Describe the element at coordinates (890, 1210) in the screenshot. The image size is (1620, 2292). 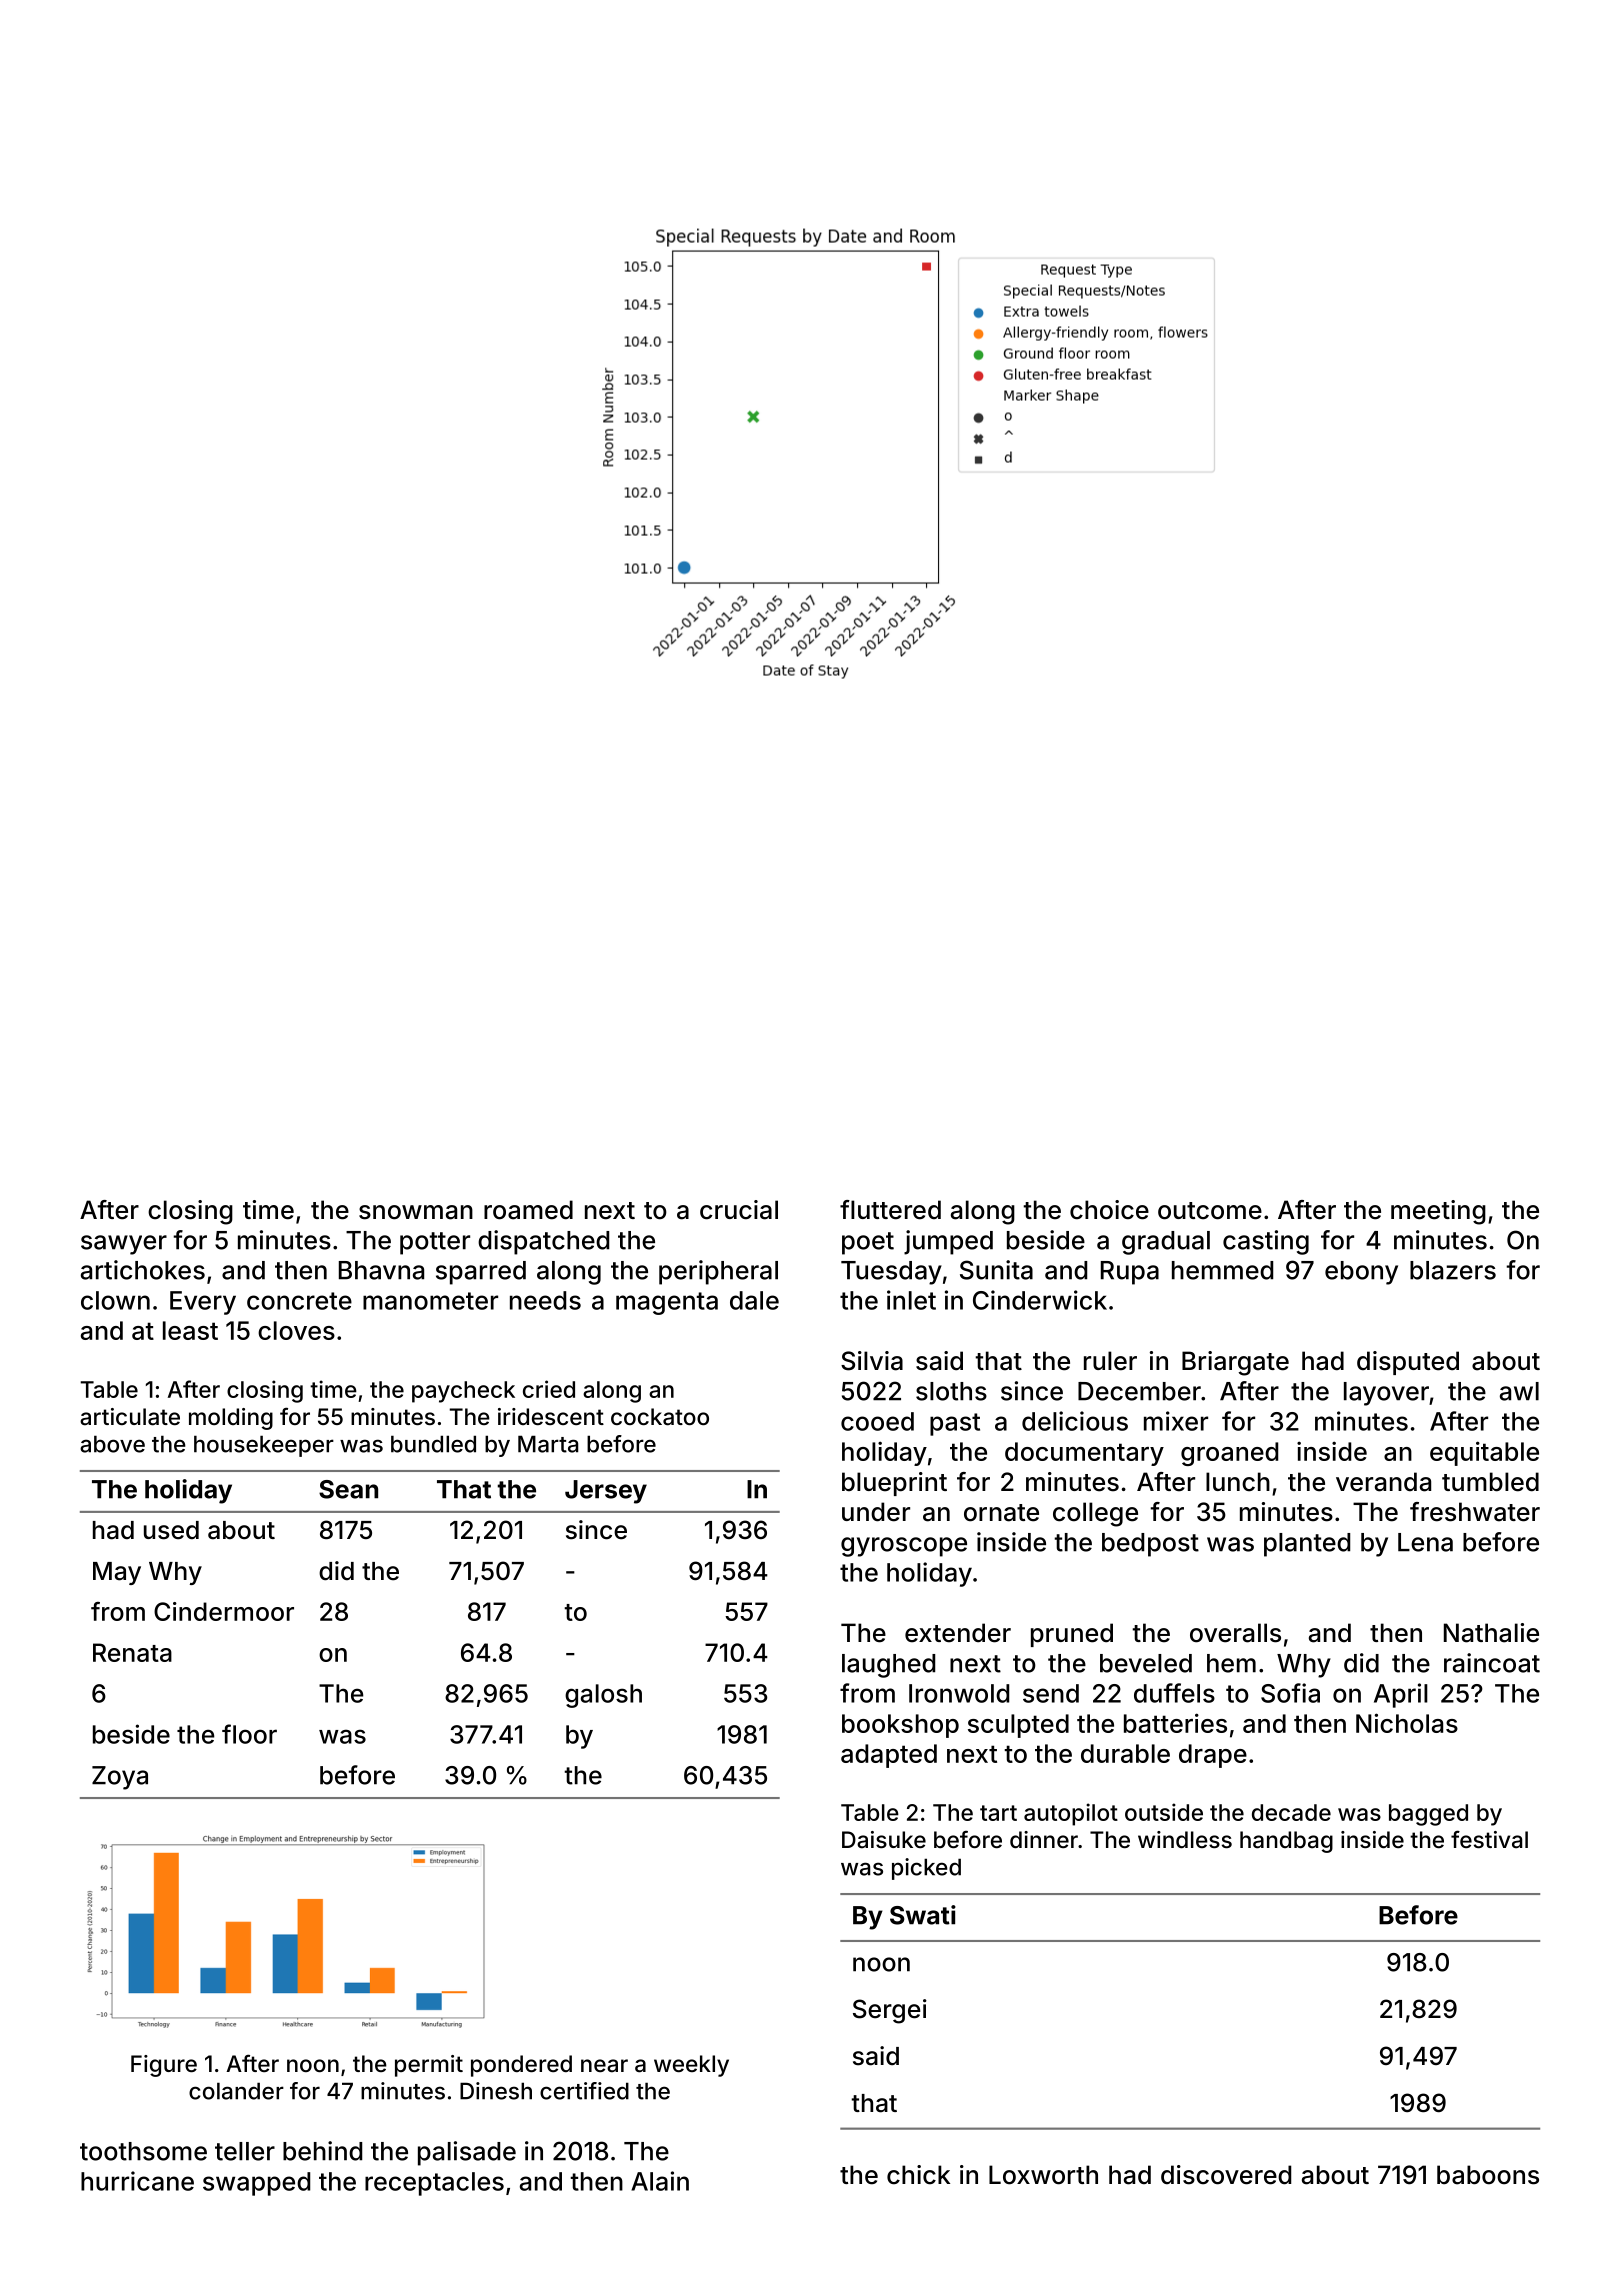
I see `fluttered` at that location.
